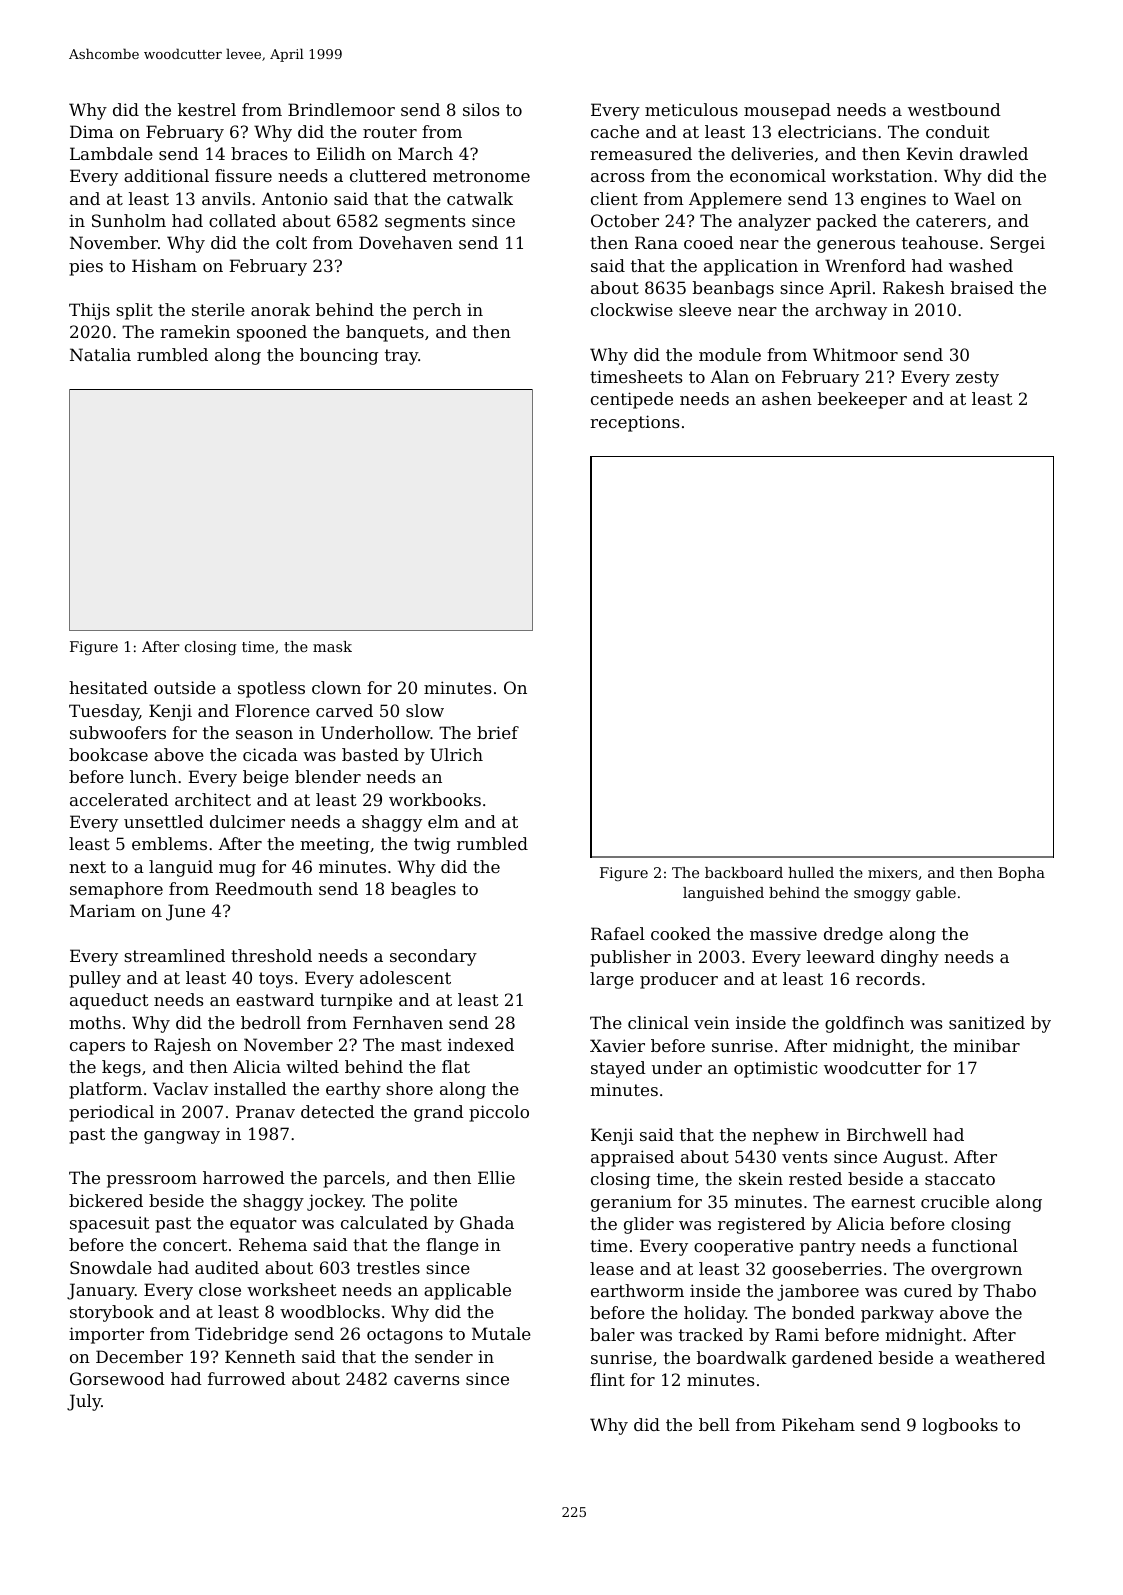  What do you see at coordinates (354, 1179) in the screenshot?
I see `parcels` at bounding box center [354, 1179].
